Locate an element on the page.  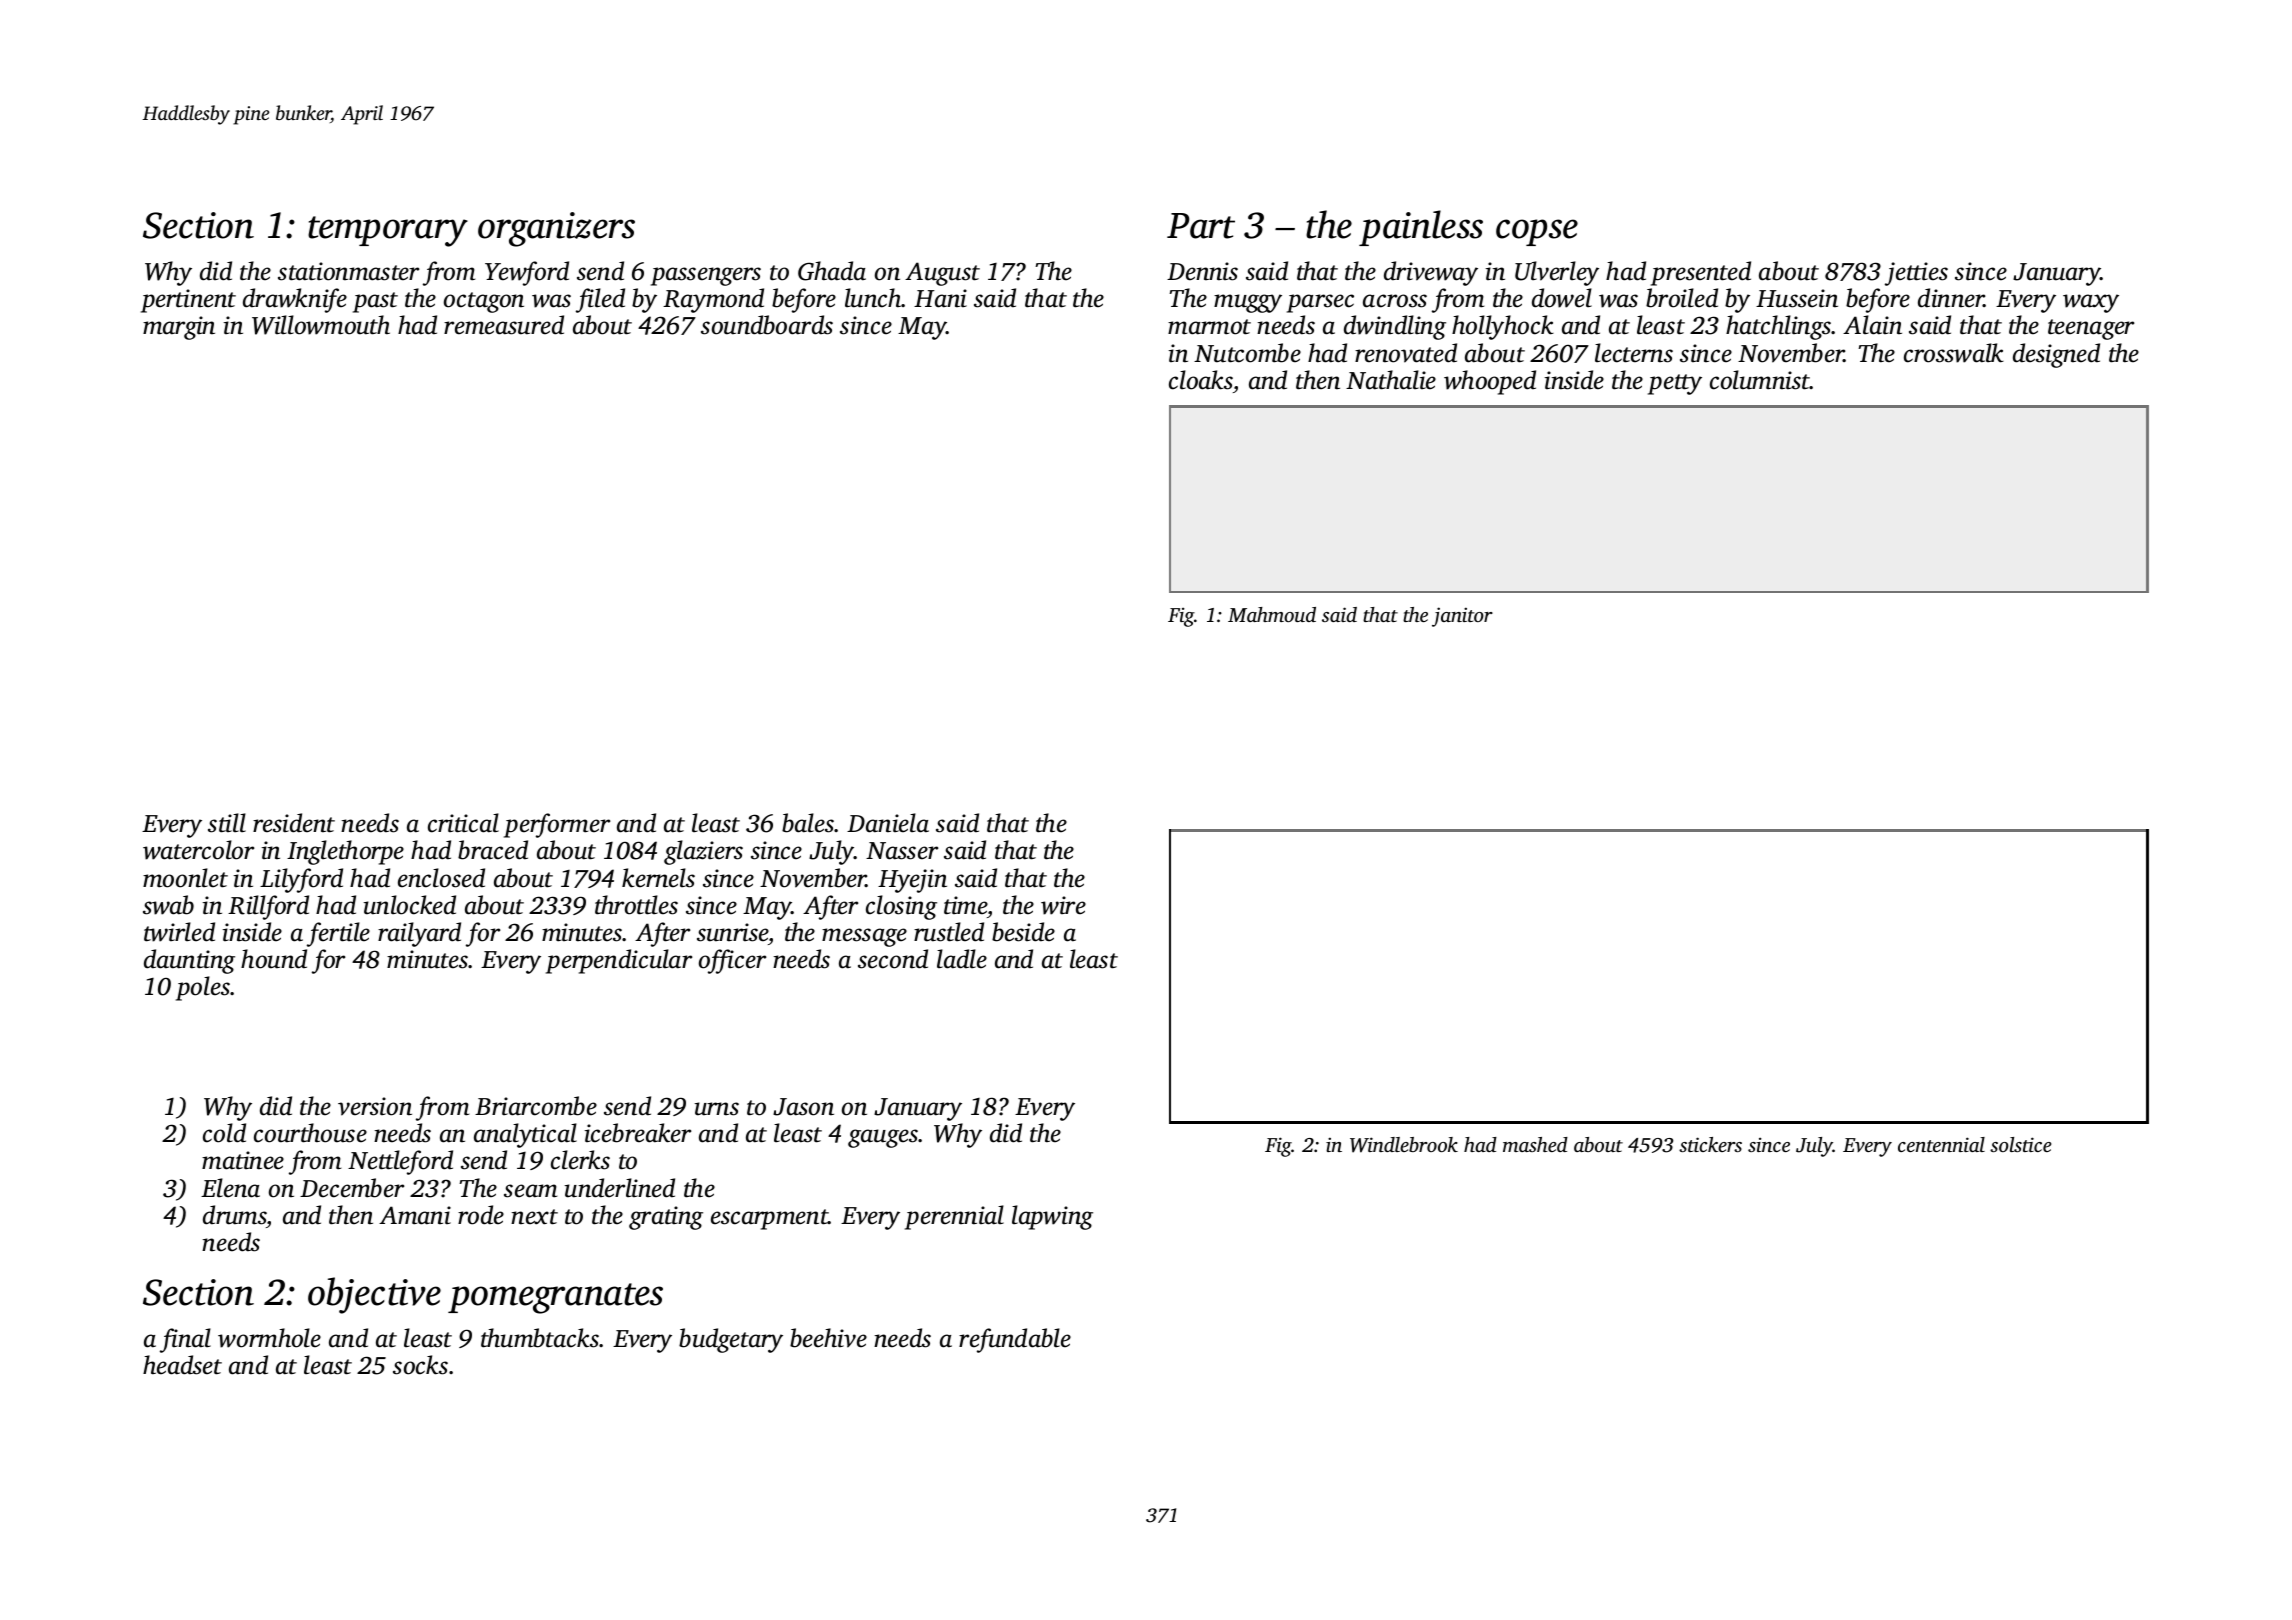
critical is located at coordinates (463, 823).
